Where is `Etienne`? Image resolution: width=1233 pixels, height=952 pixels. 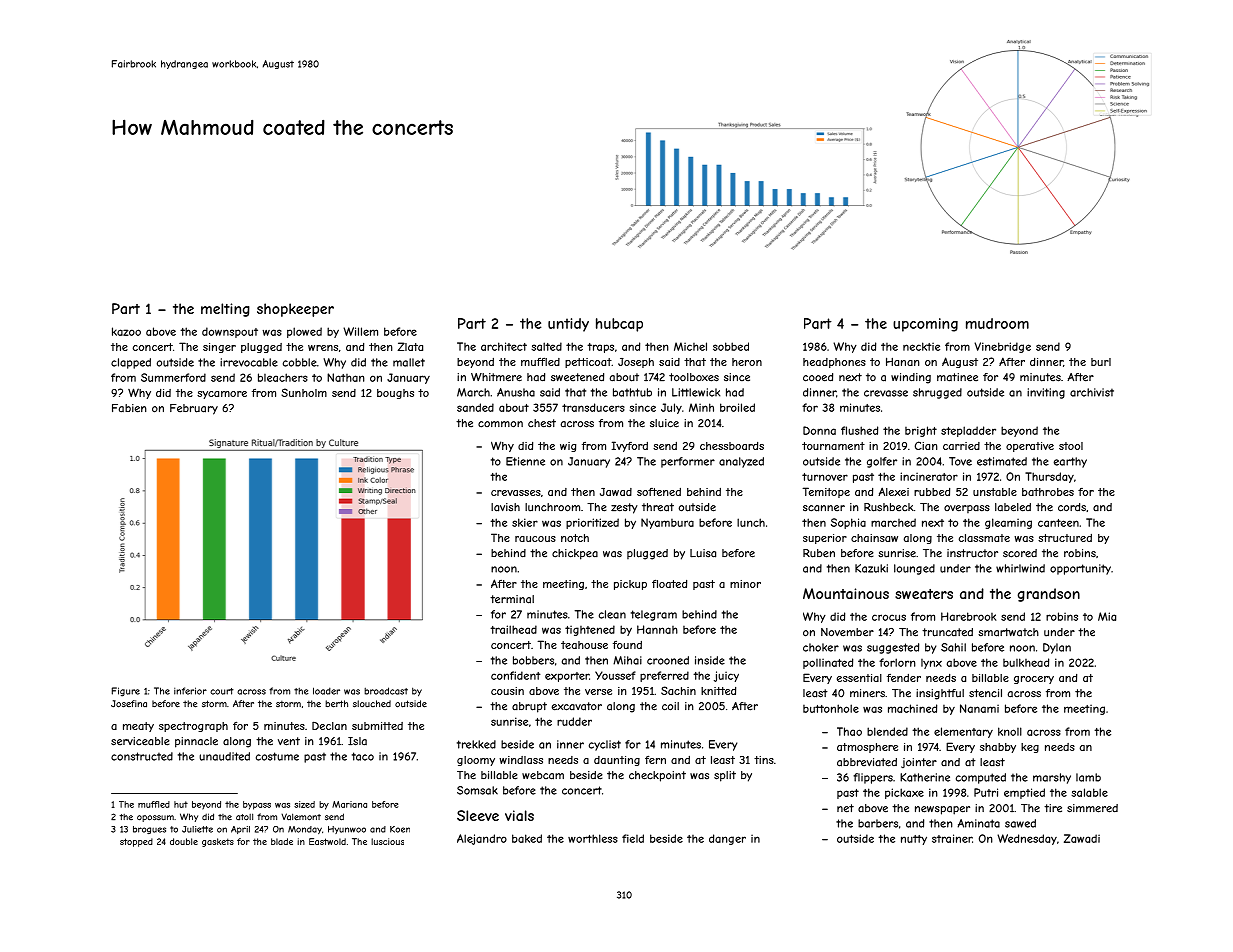 Etienne is located at coordinates (525, 461).
